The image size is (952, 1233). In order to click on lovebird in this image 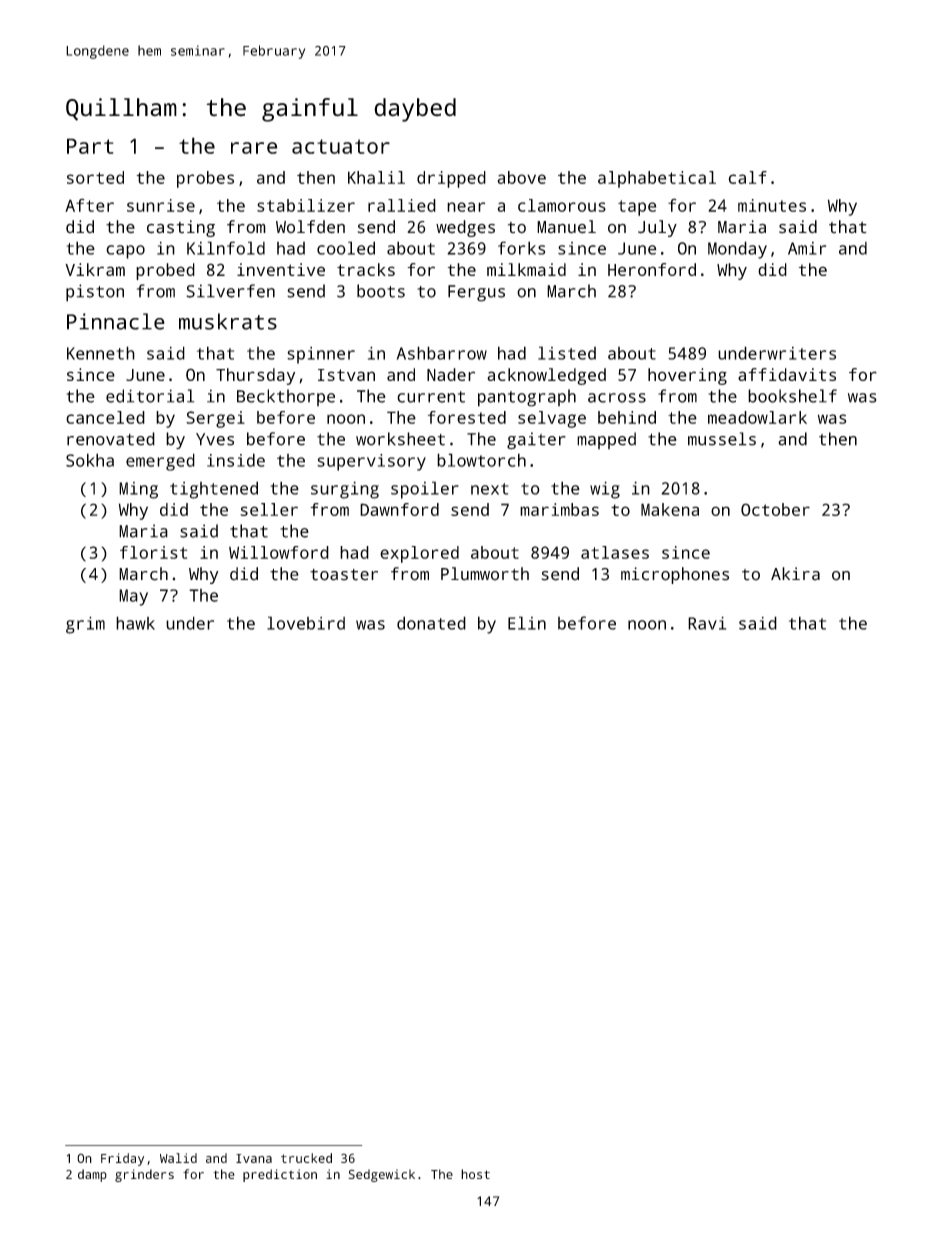, I will do `click(306, 623)`.
